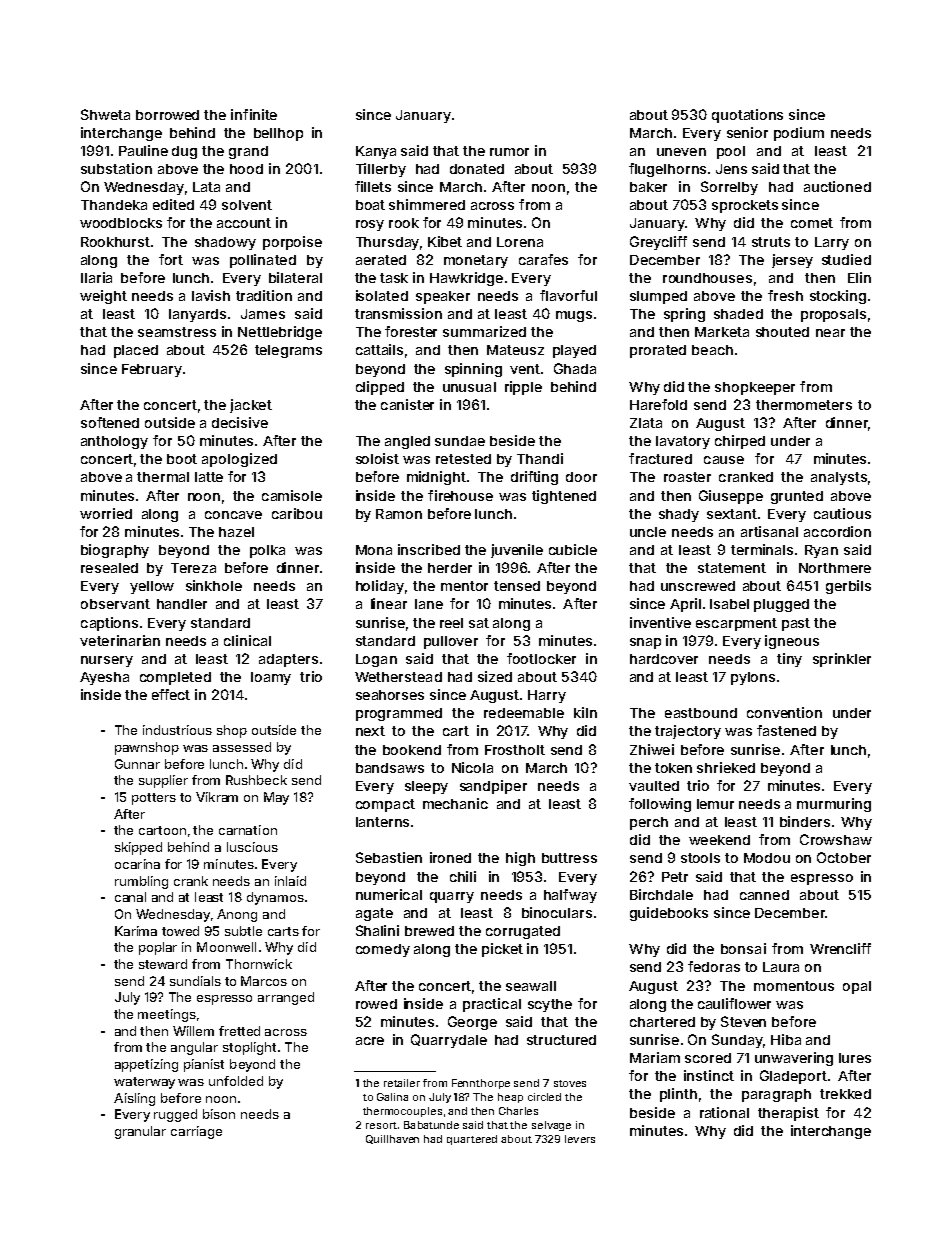  What do you see at coordinates (106, 513) in the page?
I see `worried` at bounding box center [106, 513].
